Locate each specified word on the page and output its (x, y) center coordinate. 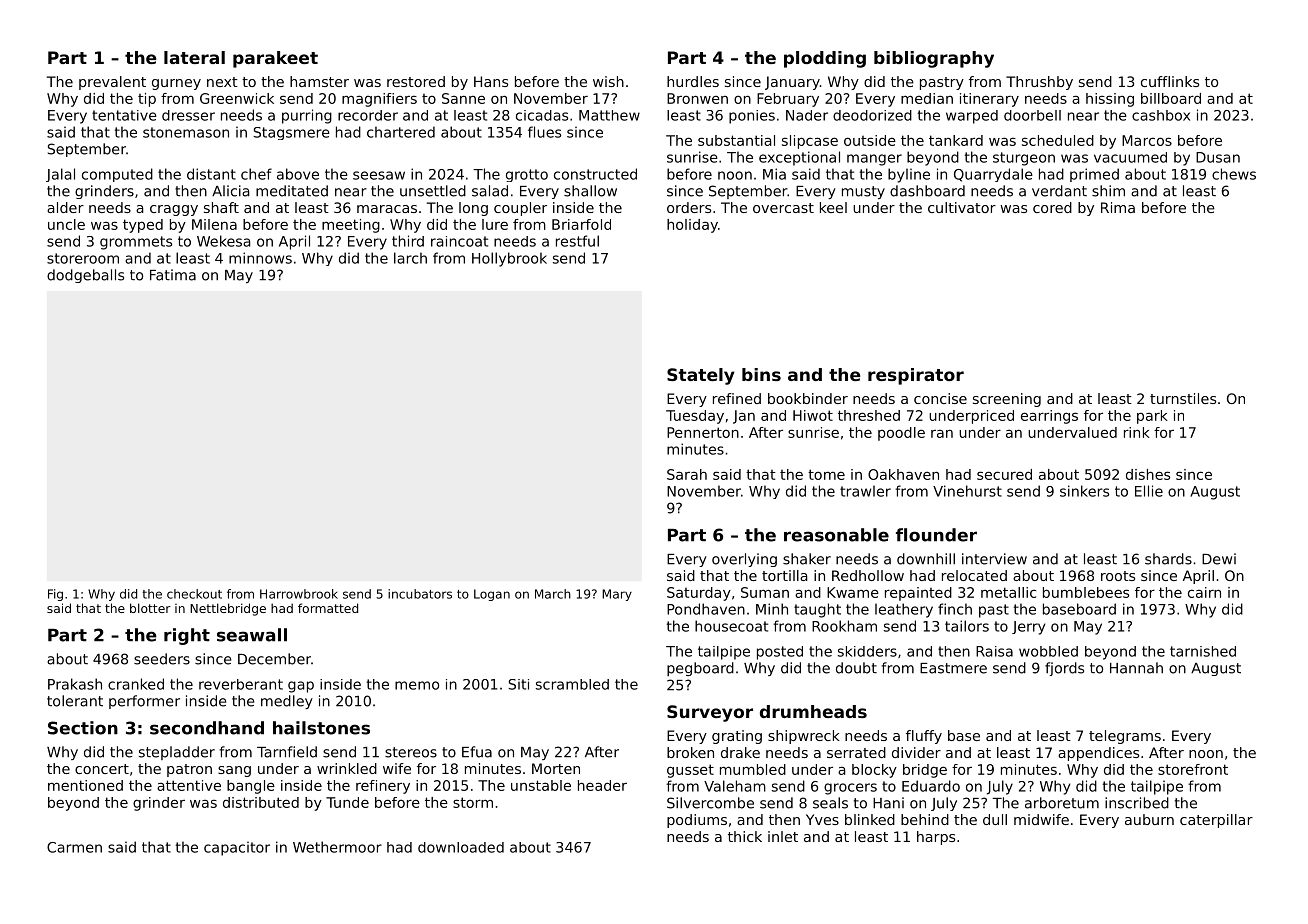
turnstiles (1183, 398)
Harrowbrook (299, 594)
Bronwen (697, 98)
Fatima (173, 275)
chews (1234, 174)
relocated (974, 575)
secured (1004, 474)
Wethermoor (337, 847)
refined (737, 398)
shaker (807, 559)
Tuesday (695, 417)
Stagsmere (291, 133)
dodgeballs (85, 276)
